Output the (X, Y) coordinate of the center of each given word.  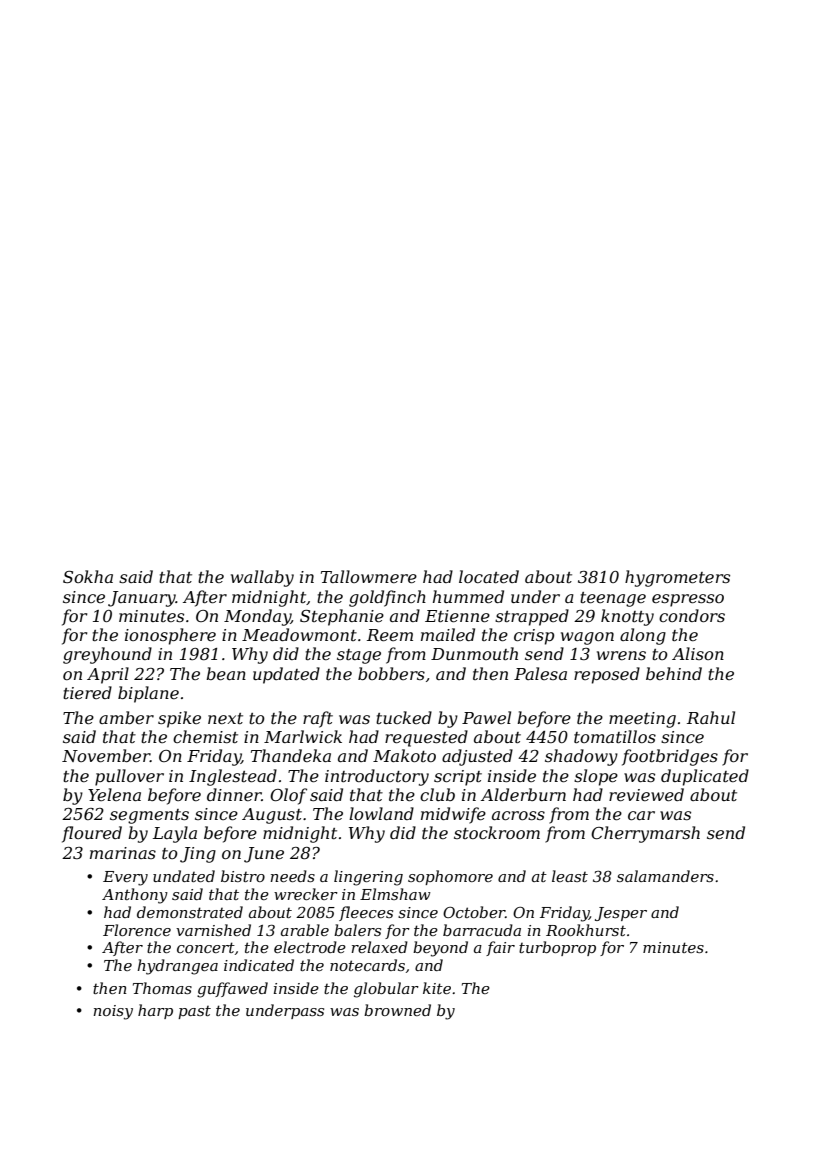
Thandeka (291, 755)
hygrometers (677, 578)
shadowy (581, 757)
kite (437, 988)
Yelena (114, 794)
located (489, 576)
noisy (113, 1012)
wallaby (262, 578)
